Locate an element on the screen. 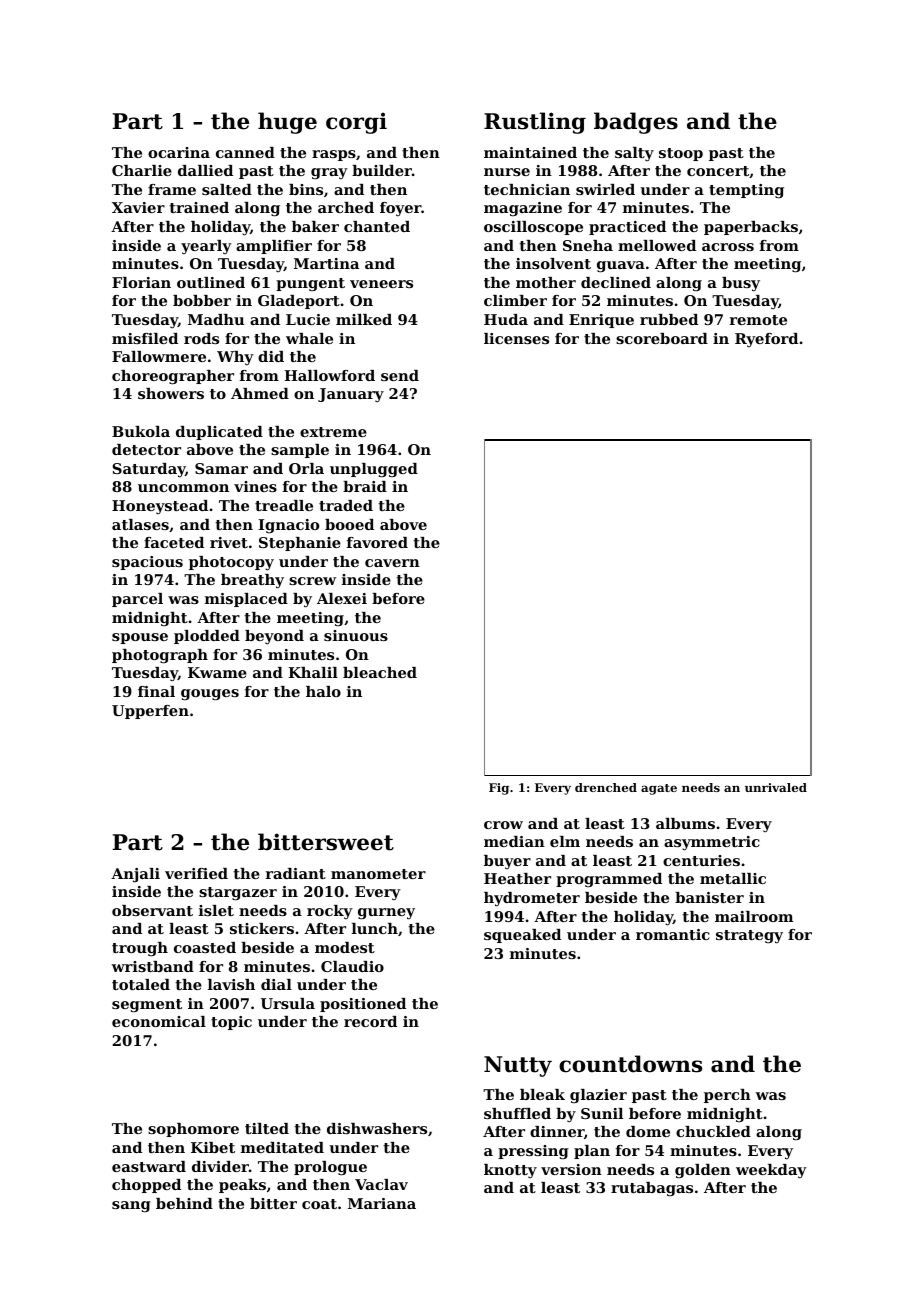 This screenshot has width=924, height=1308. weekday is located at coordinates (771, 1171).
